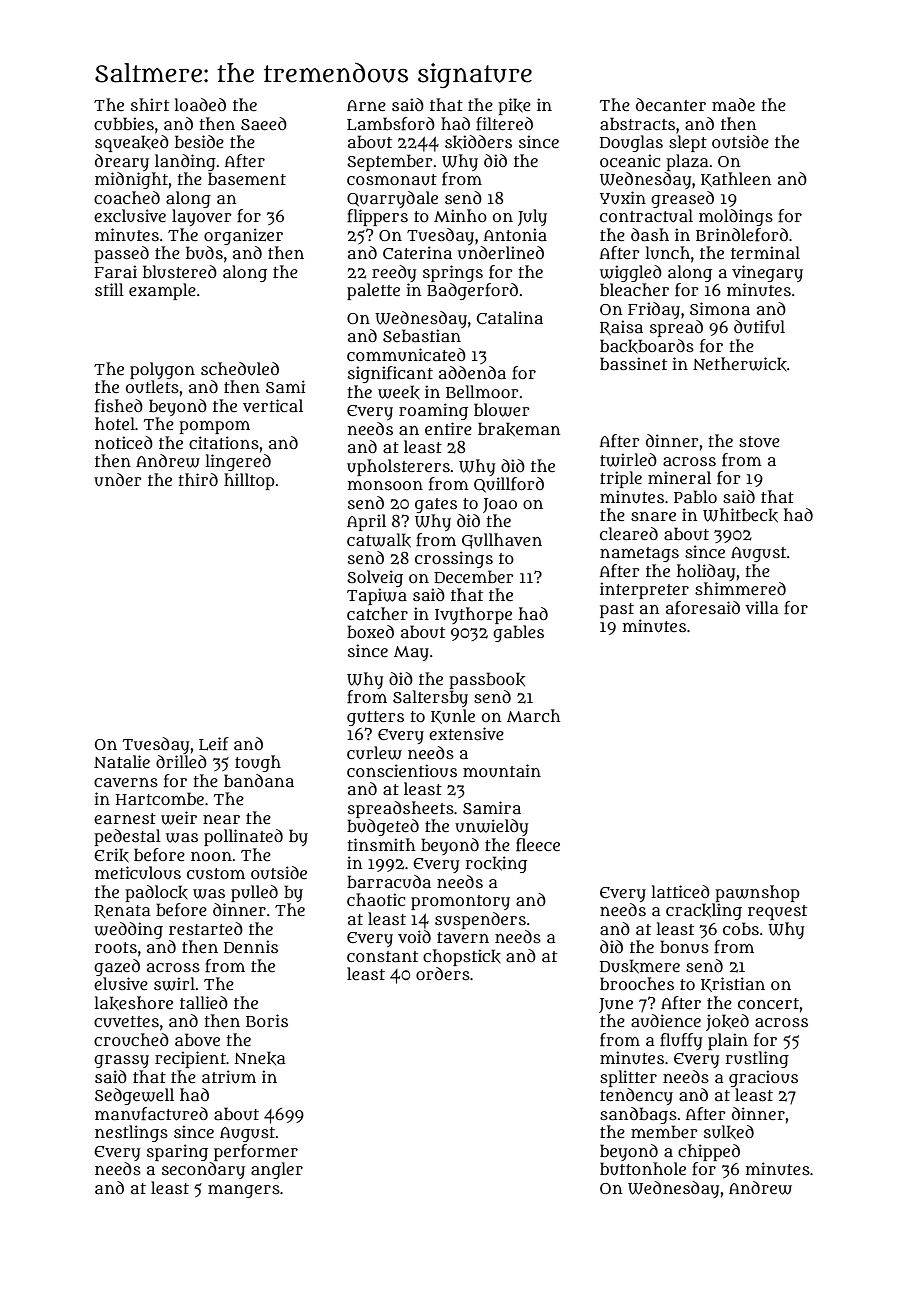 The width and height of the page is (908, 1316). I want to click on cuvettes, so click(126, 1022).
